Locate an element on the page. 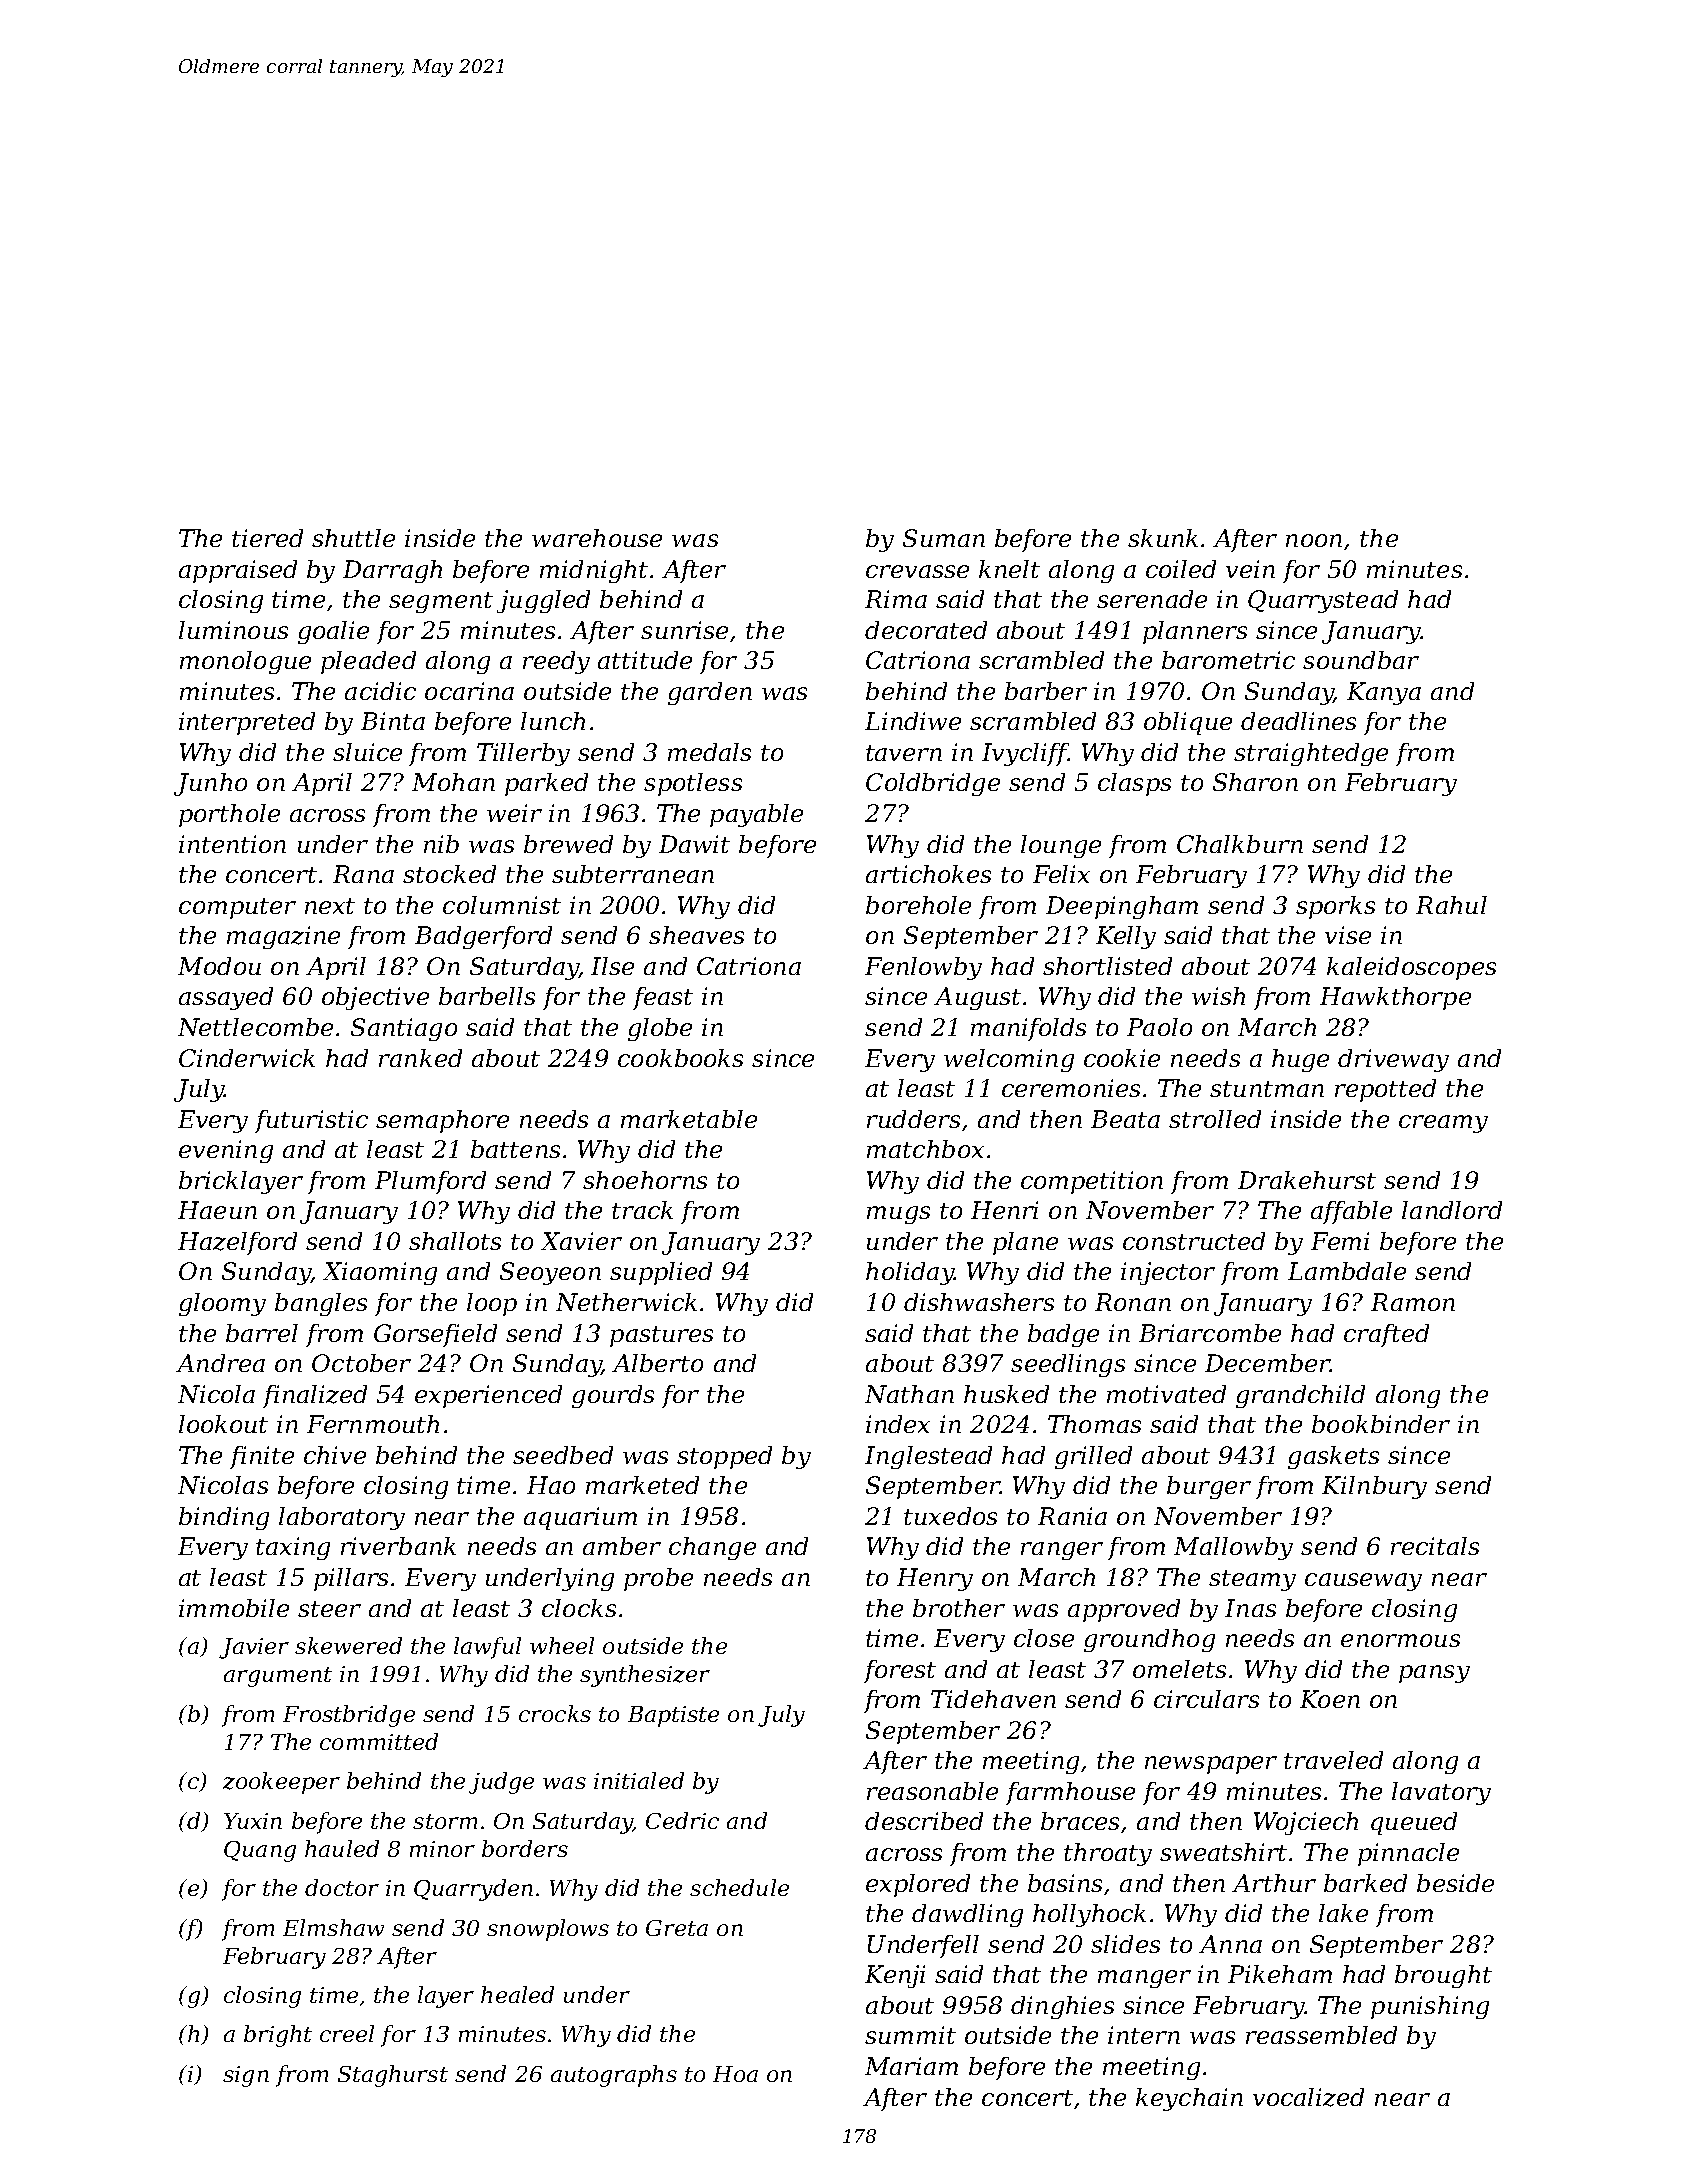 The height and width of the page is (2178, 1683). creel is located at coordinates (347, 2033).
